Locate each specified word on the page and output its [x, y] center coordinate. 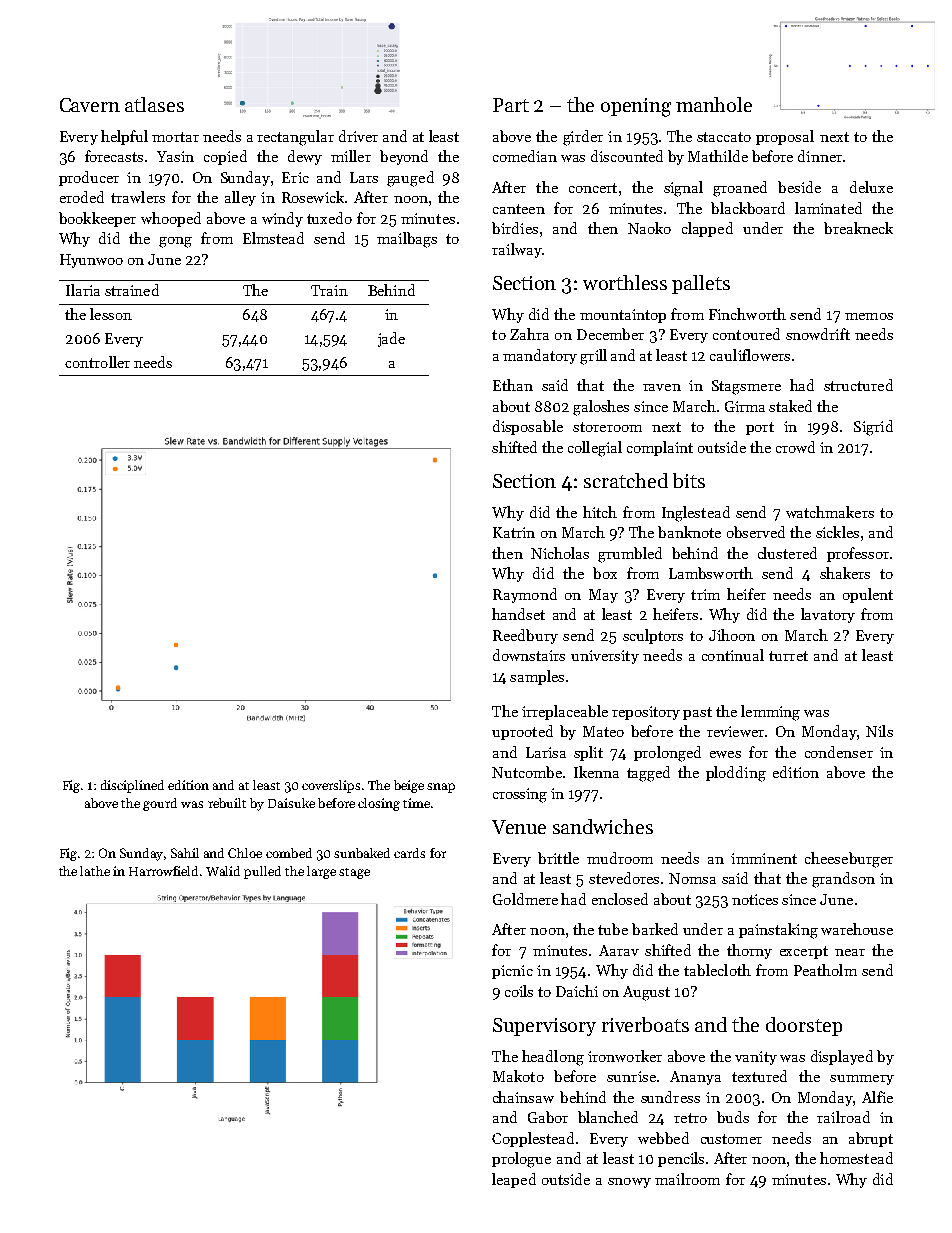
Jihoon [732, 635]
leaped [514, 1180]
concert [593, 188]
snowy [629, 1183]
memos [869, 316]
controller [97, 362]
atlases [154, 104]
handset [518, 614]
